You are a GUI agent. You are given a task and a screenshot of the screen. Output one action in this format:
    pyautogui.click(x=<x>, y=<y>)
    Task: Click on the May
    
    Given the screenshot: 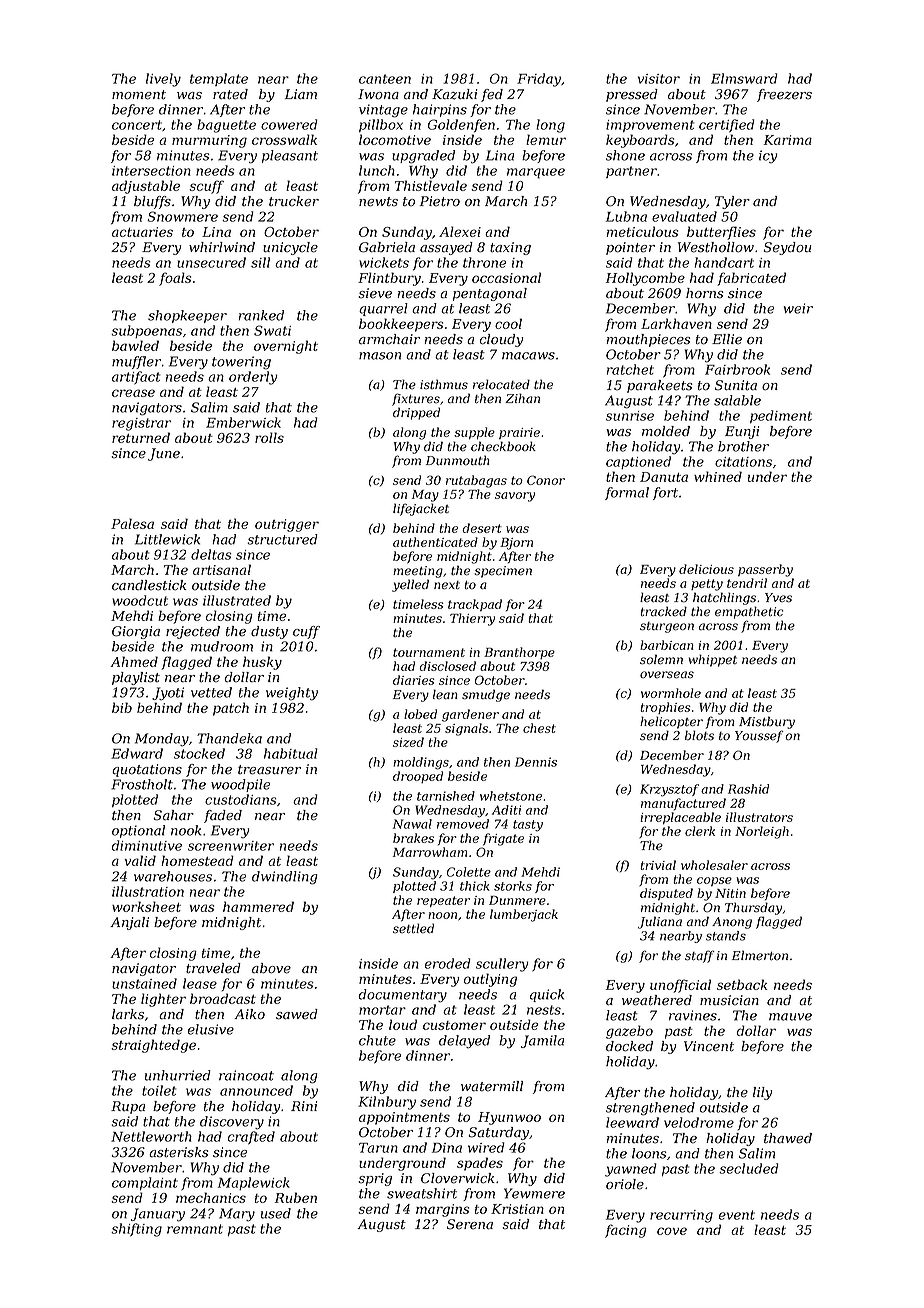 What is the action you would take?
    pyautogui.click(x=425, y=496)
